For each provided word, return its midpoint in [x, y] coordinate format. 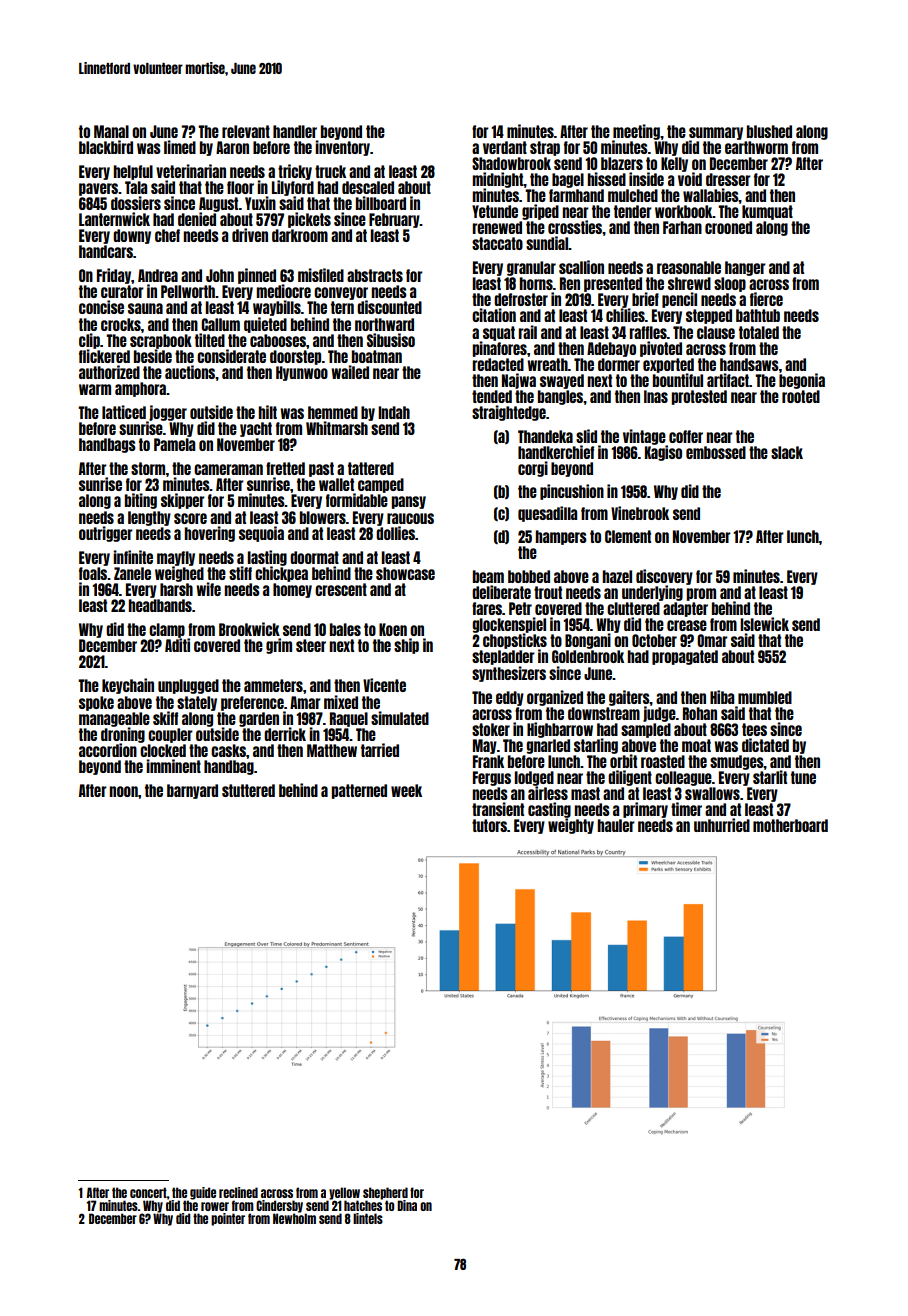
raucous [410, 518]
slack [787, 452]
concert [148, 1192]
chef [167, 235]
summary [716, 133]
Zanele [132, 573]
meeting [636, 132]
